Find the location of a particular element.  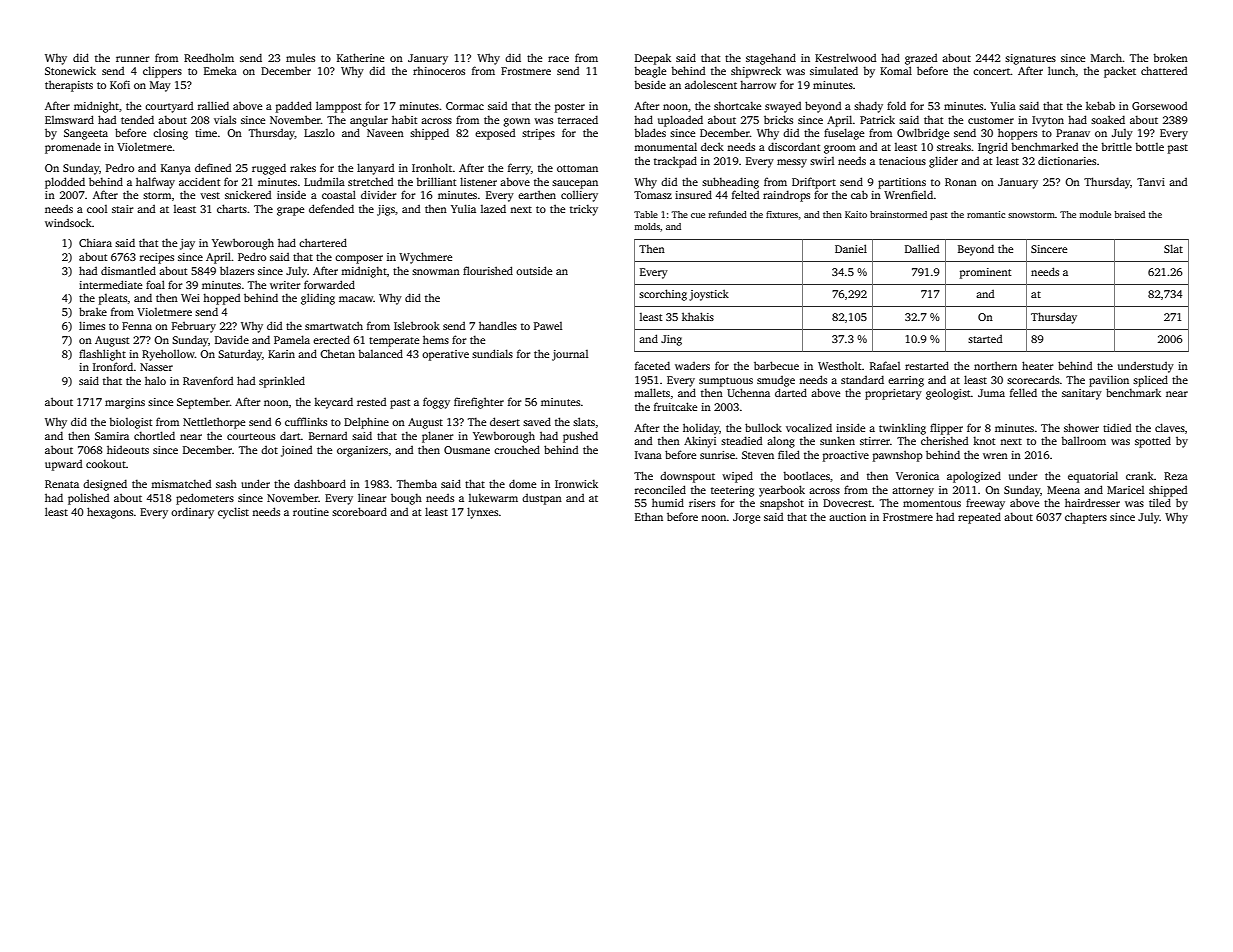

prominent is located at coordinates (985, 273).
